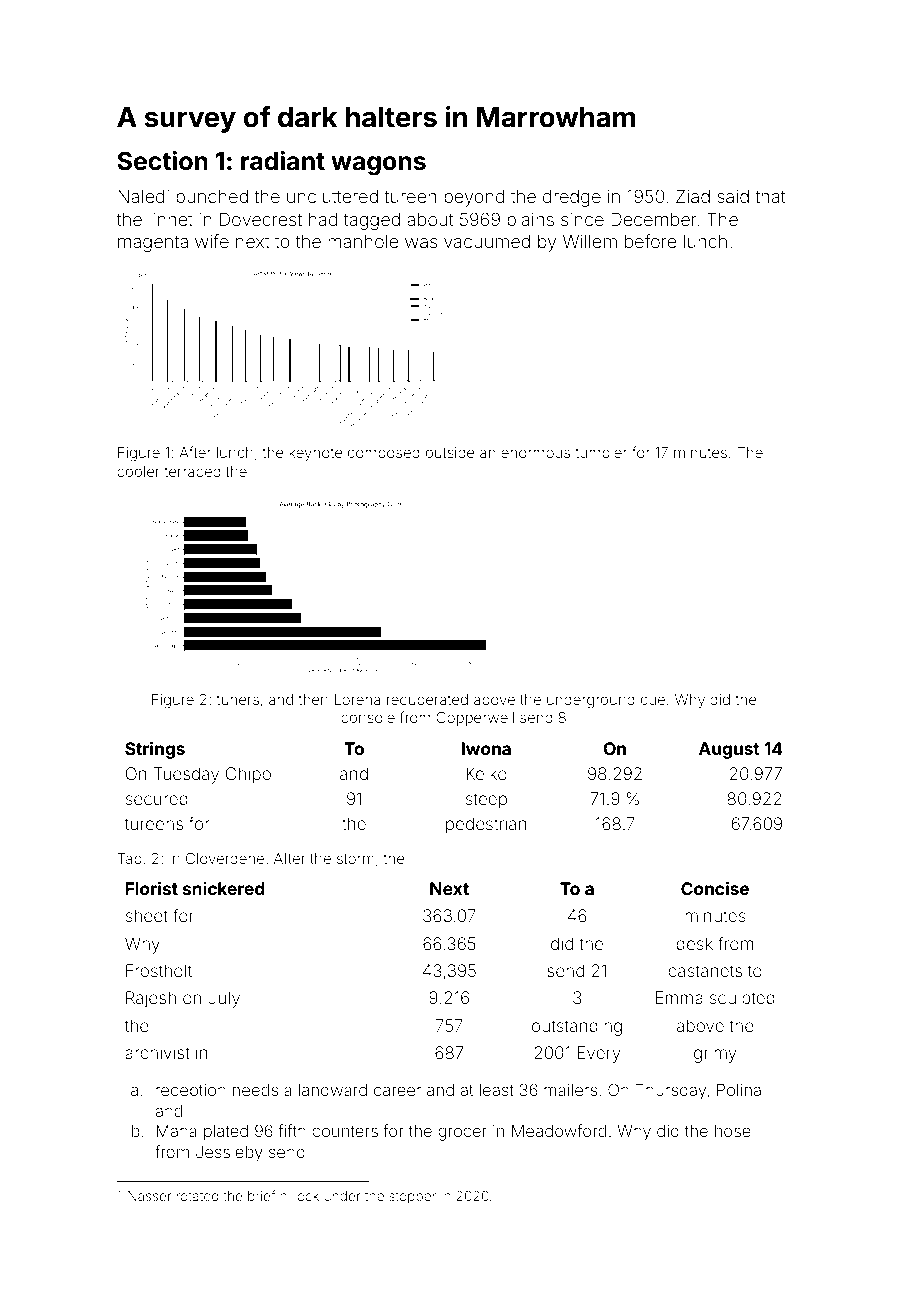  What do you see at coordinates (535, 453) in the page?
I see `enormous` at bounding box center [535, 453].
